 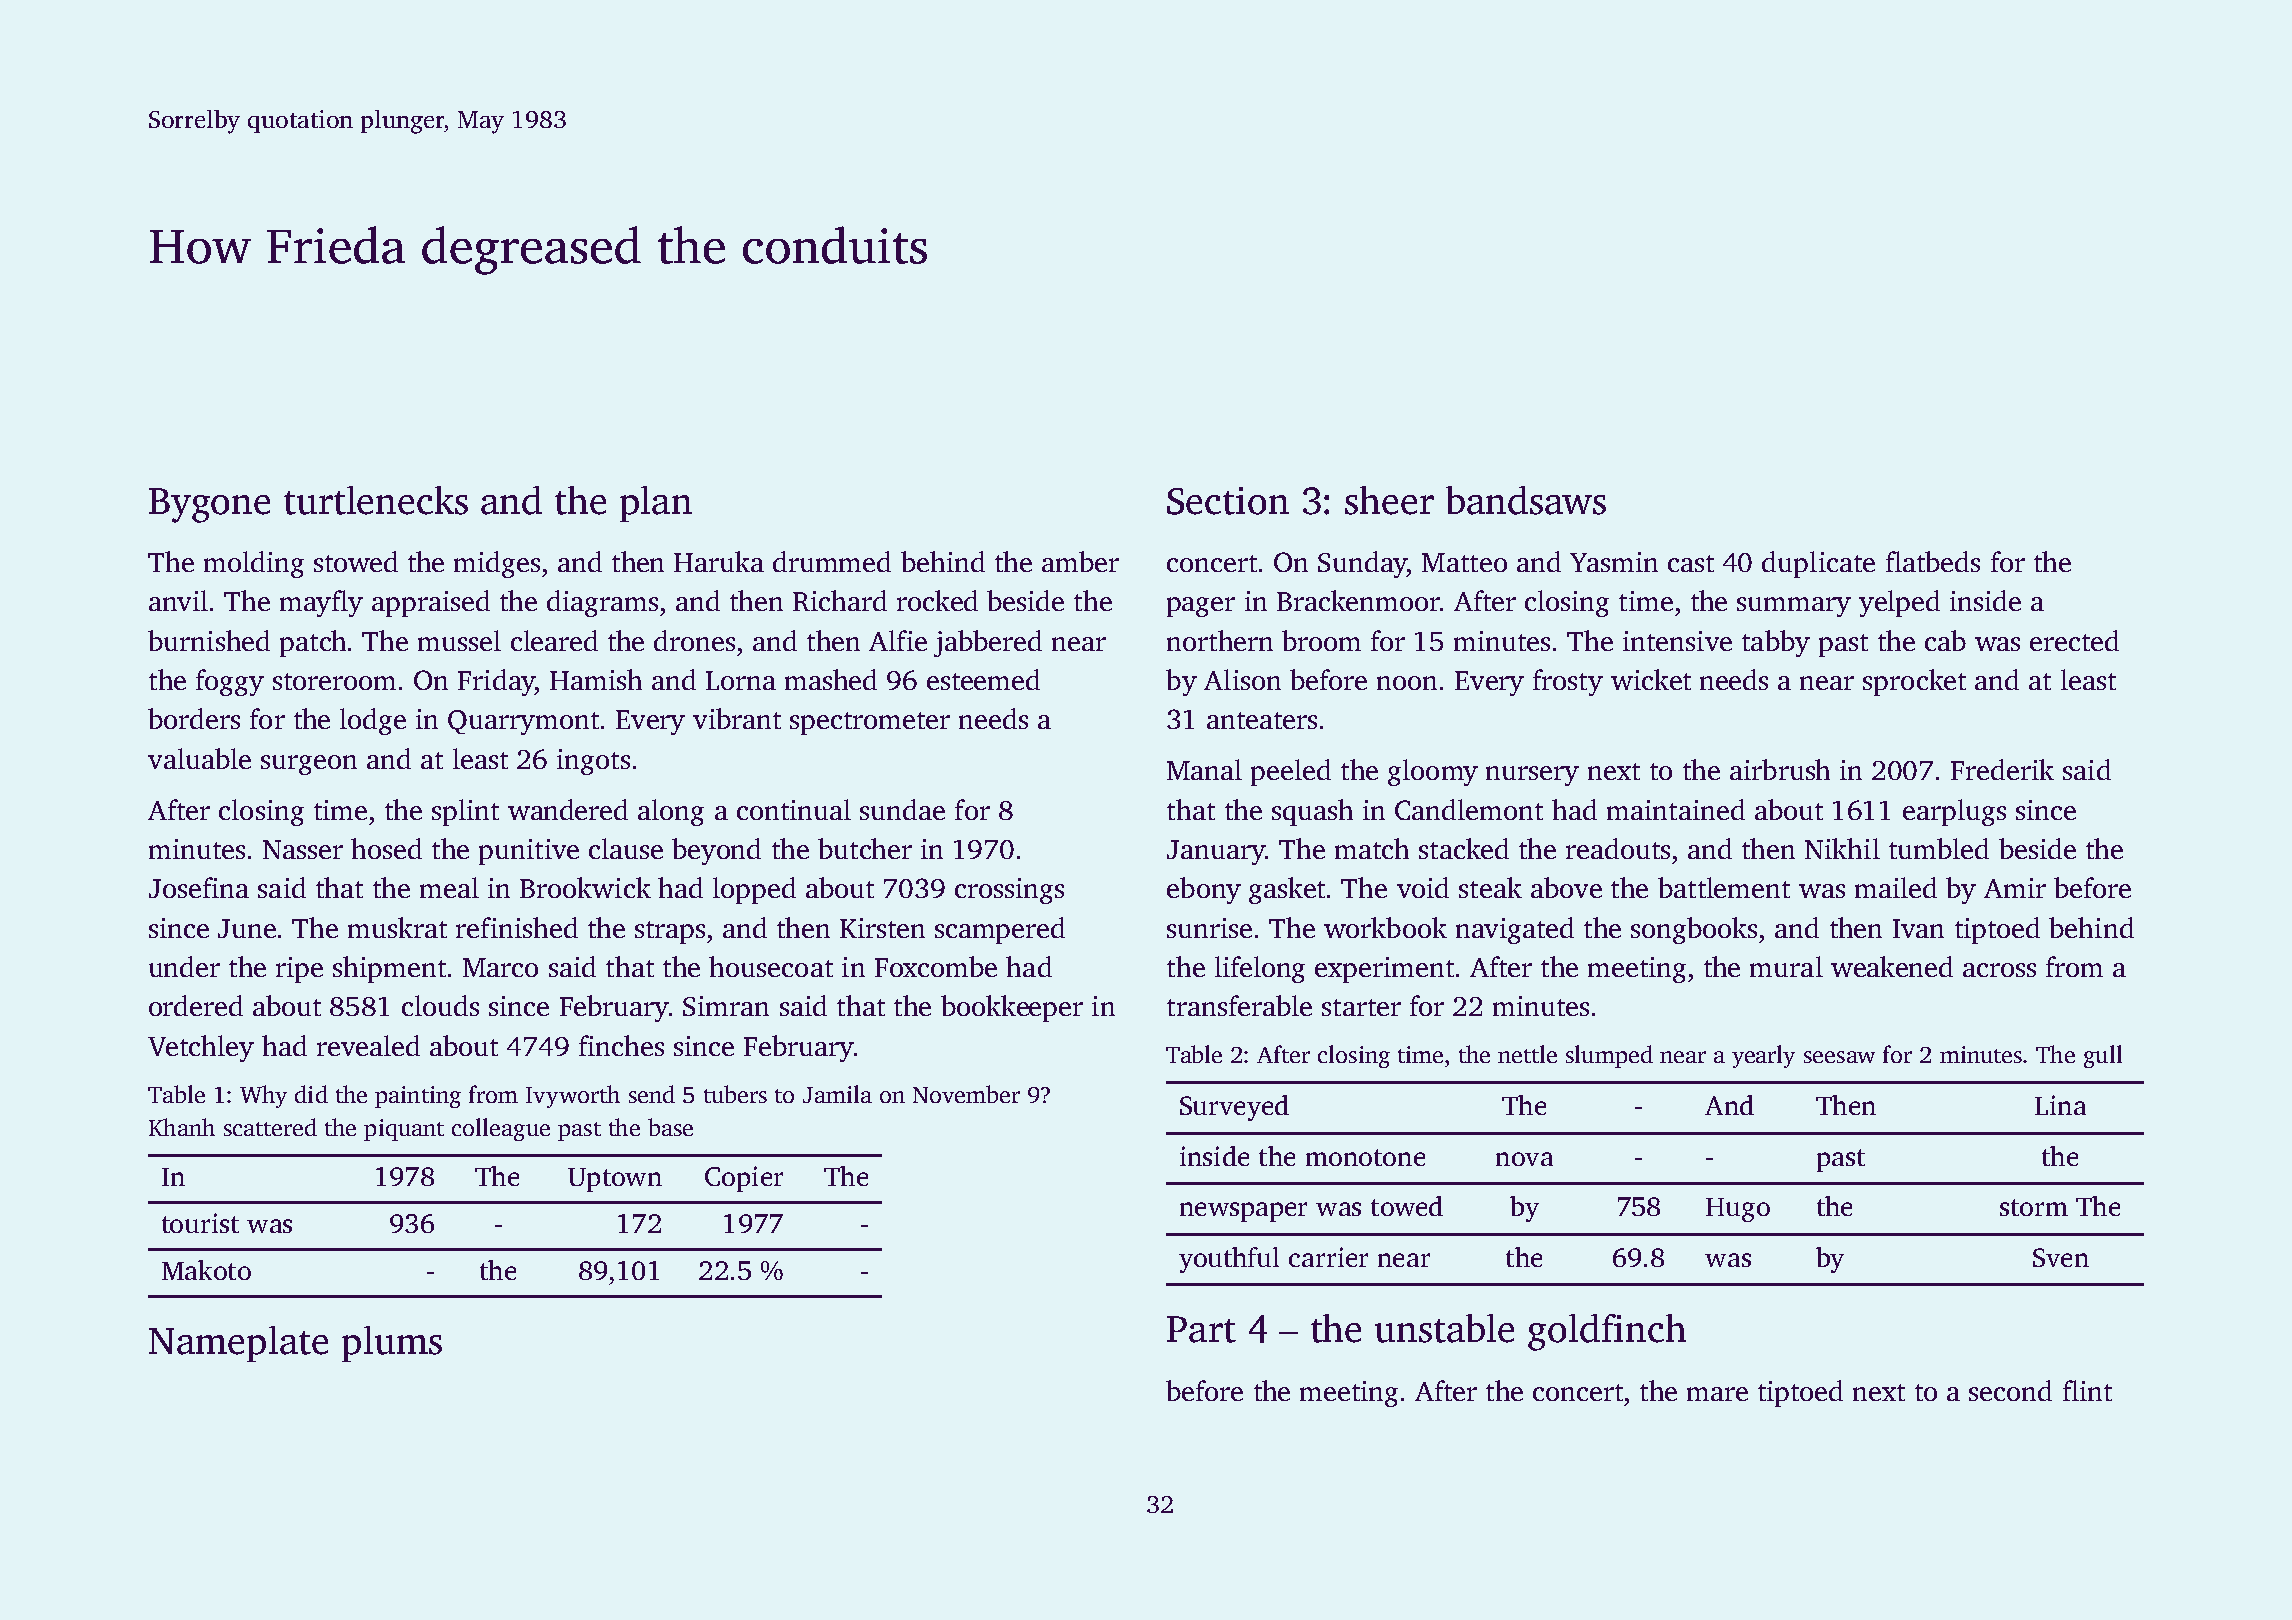 What do you see at coordinates (1423, 887) in the screenshot?
I see `void` at bounding box center [1423, 887].
